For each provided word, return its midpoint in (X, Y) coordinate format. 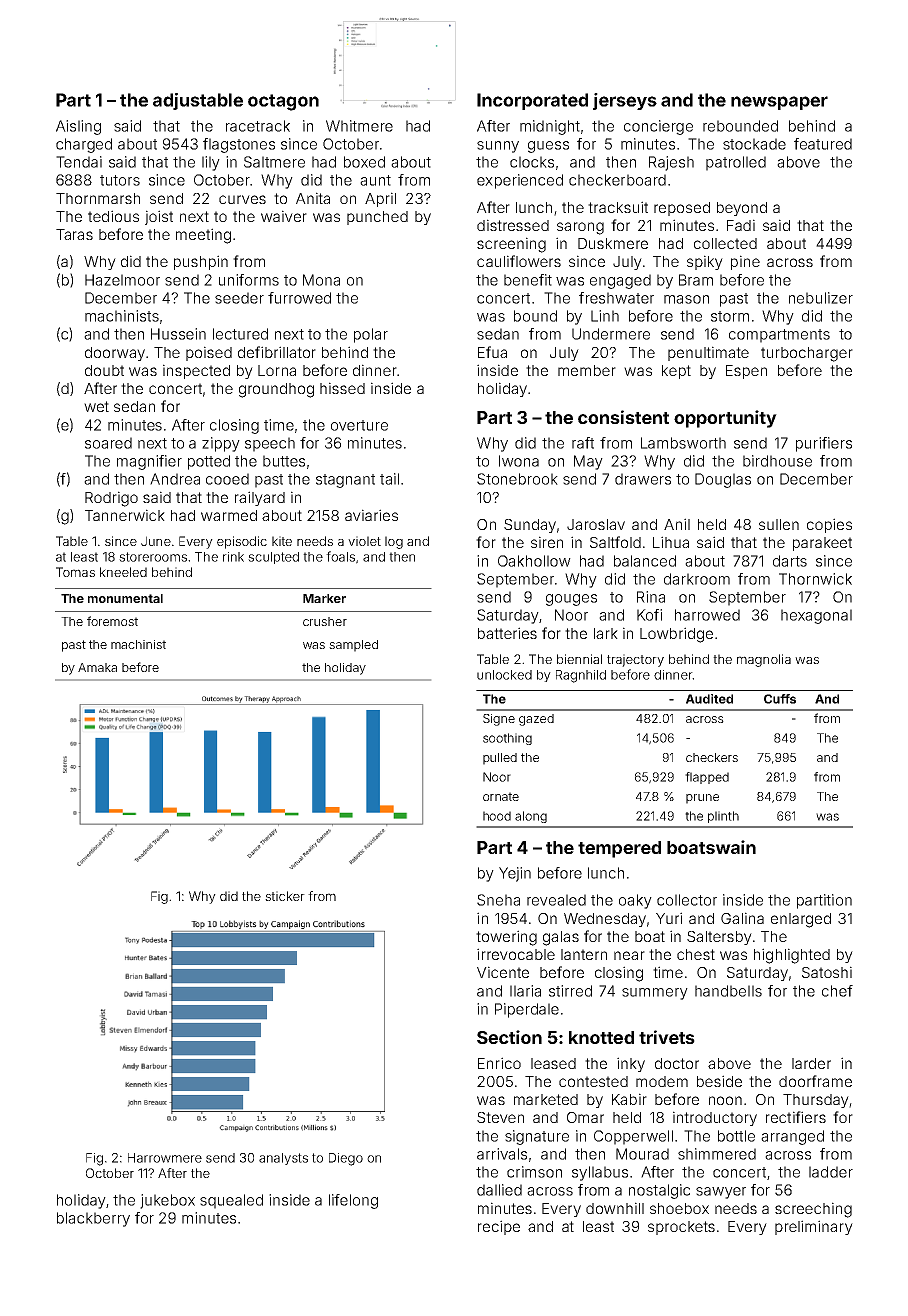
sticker (285, 896)
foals (340, 556)
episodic (242, 542)
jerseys (625, 101)
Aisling (78, 127)
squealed (231, 1201)
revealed (556, 900)
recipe (499, 1227)
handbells (728, 991)
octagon (283, 102)
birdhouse (777, 461)
